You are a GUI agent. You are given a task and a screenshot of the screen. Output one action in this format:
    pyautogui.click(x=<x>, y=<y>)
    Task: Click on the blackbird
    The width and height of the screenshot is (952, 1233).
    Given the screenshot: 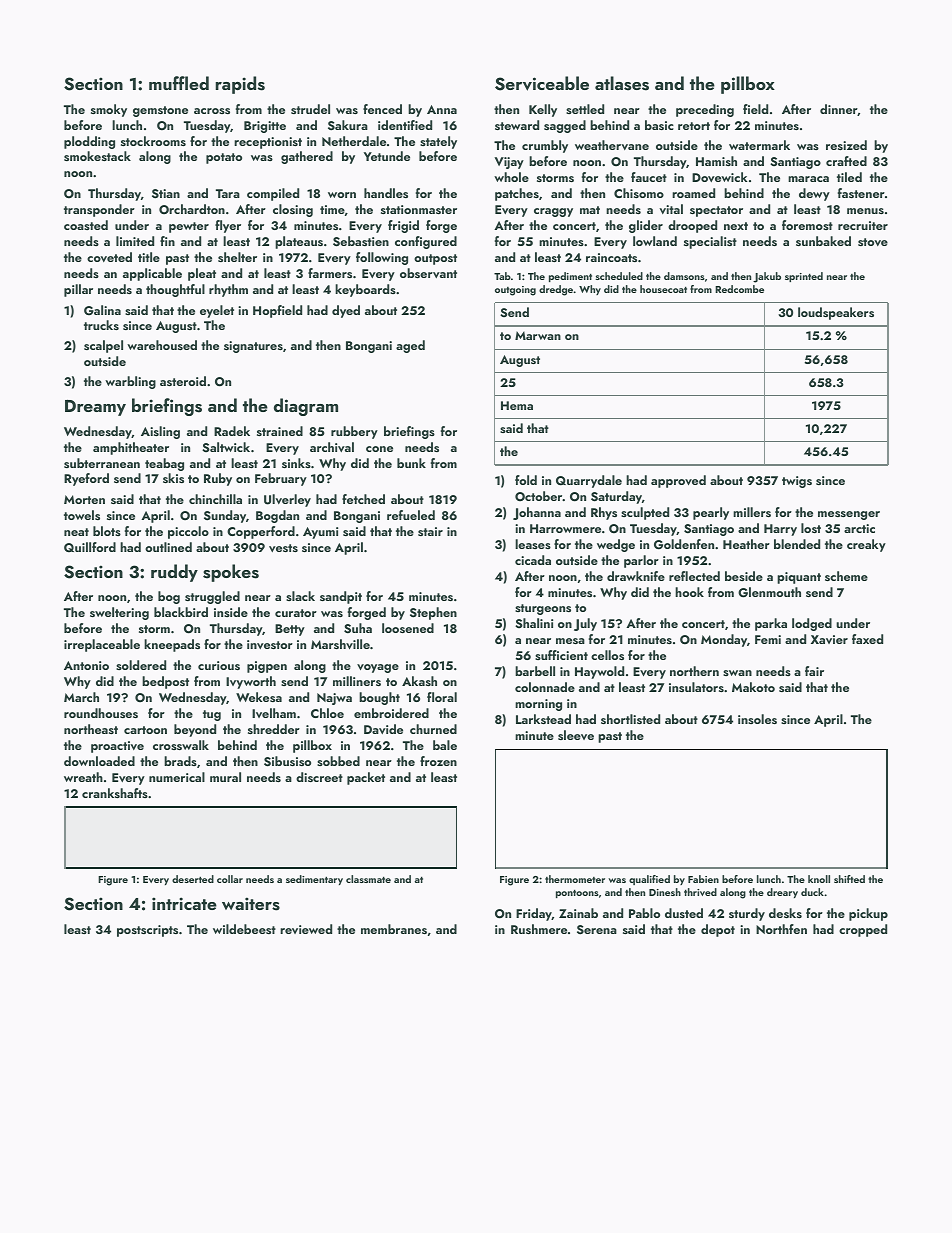 What is the action you would take?
    pyautogui.click(x=181, y=612)
